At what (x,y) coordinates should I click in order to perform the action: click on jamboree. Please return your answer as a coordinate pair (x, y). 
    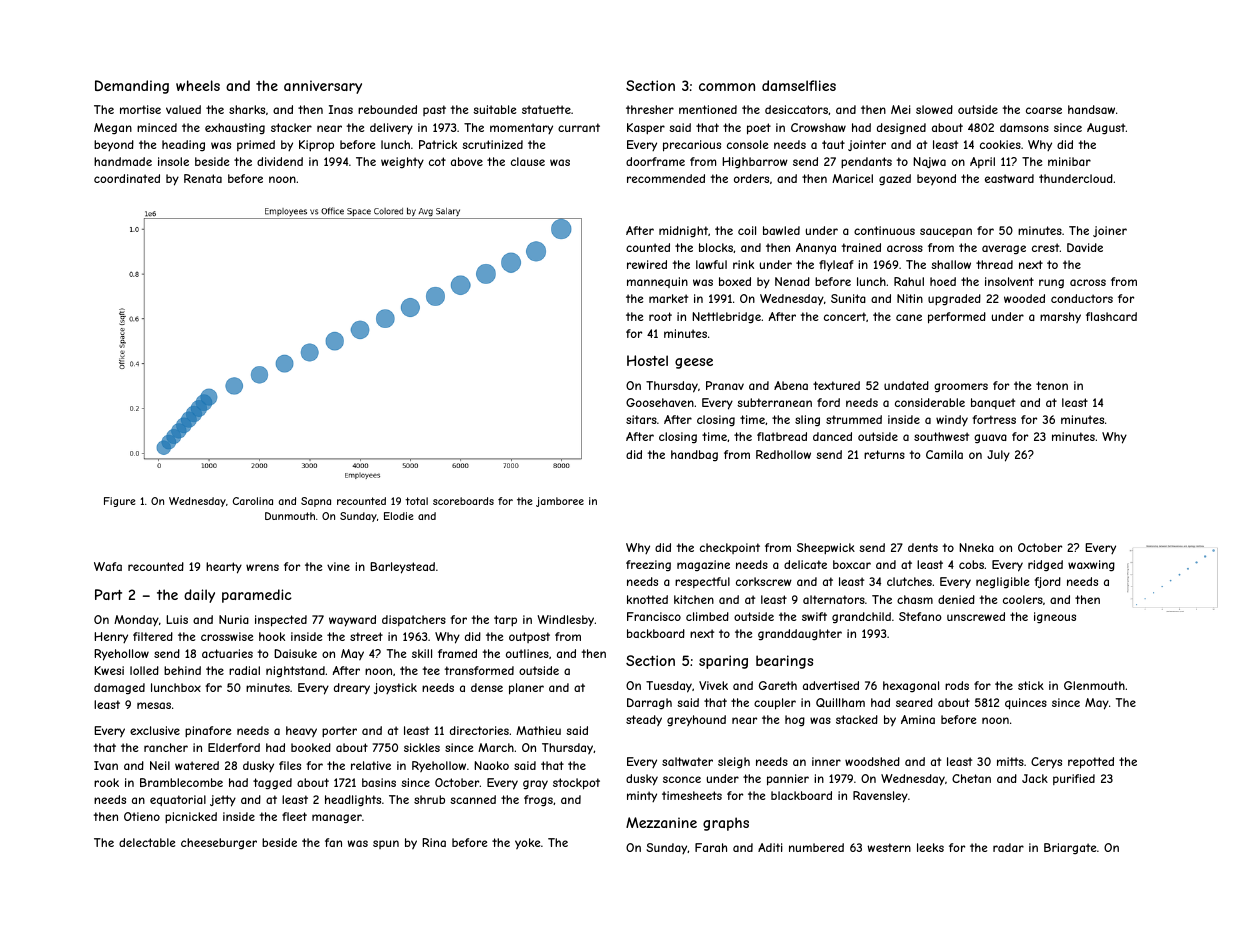
    Looking at the image, I should click on (560, 502).
